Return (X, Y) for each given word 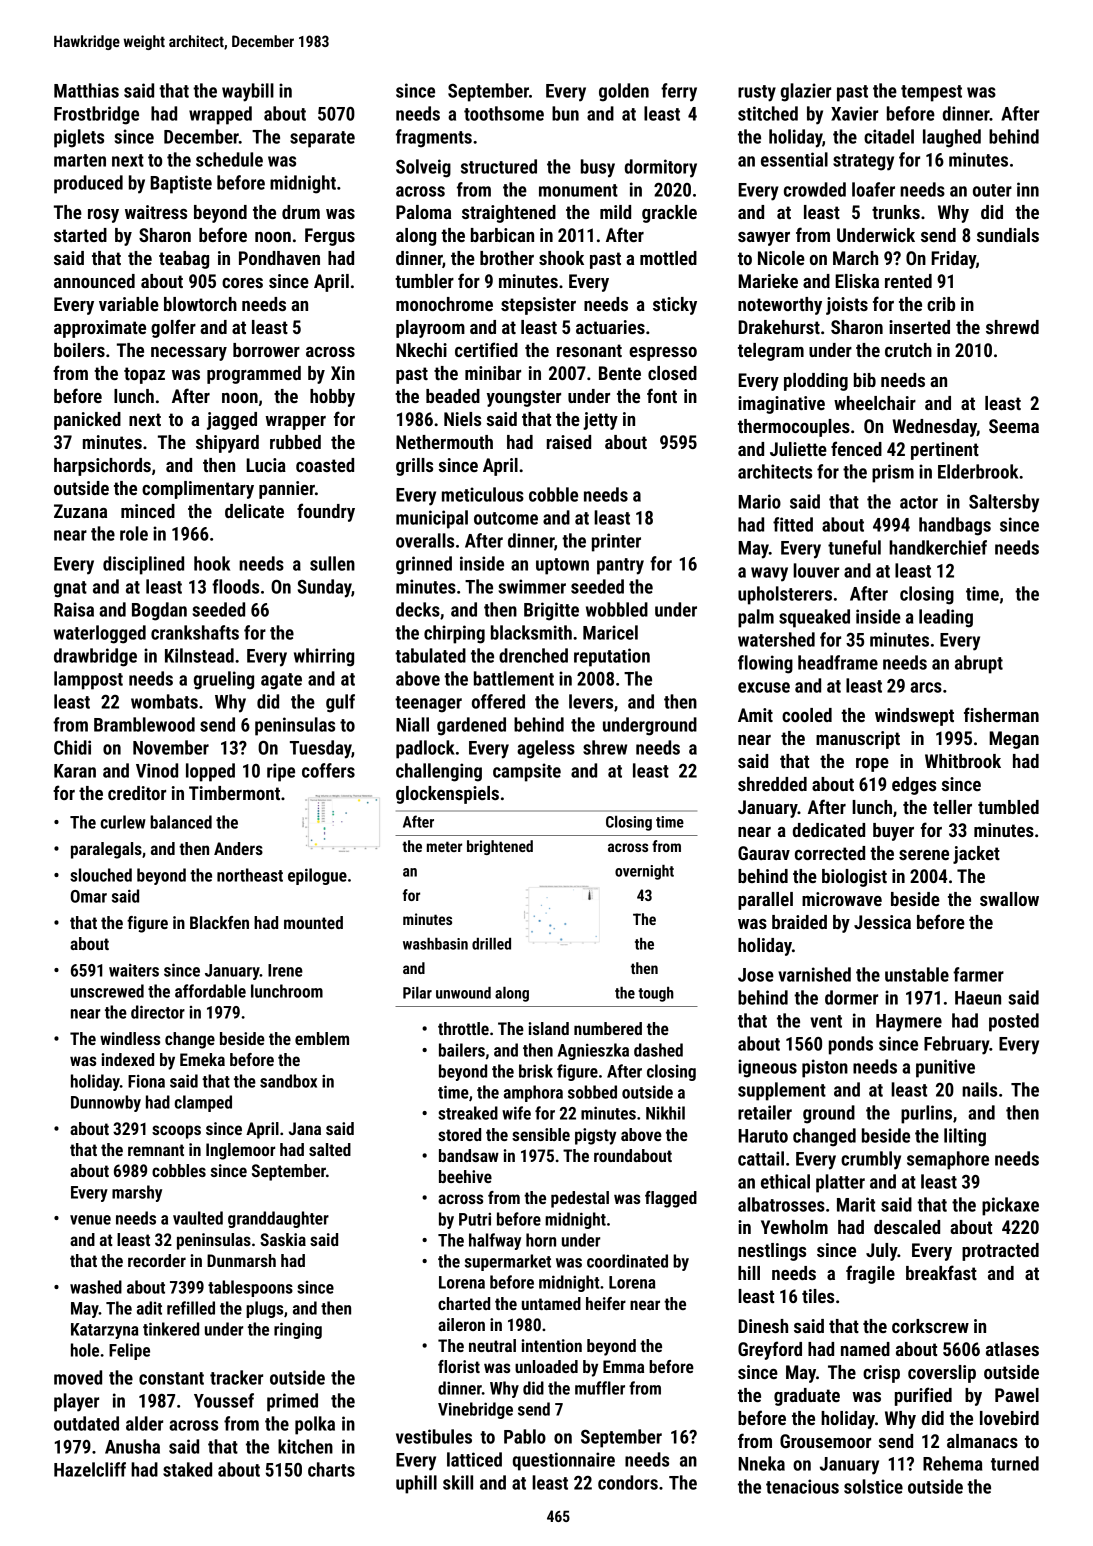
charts (331, 1469)
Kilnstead (199, 655)
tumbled (1008, 807)
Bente (620, 373)
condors (628, 1482)
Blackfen (219, 922)
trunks (896, 212)
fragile (870, 1274)
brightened (500, 847)
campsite (527, 772)
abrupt (979, 664)
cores (242, 283)
